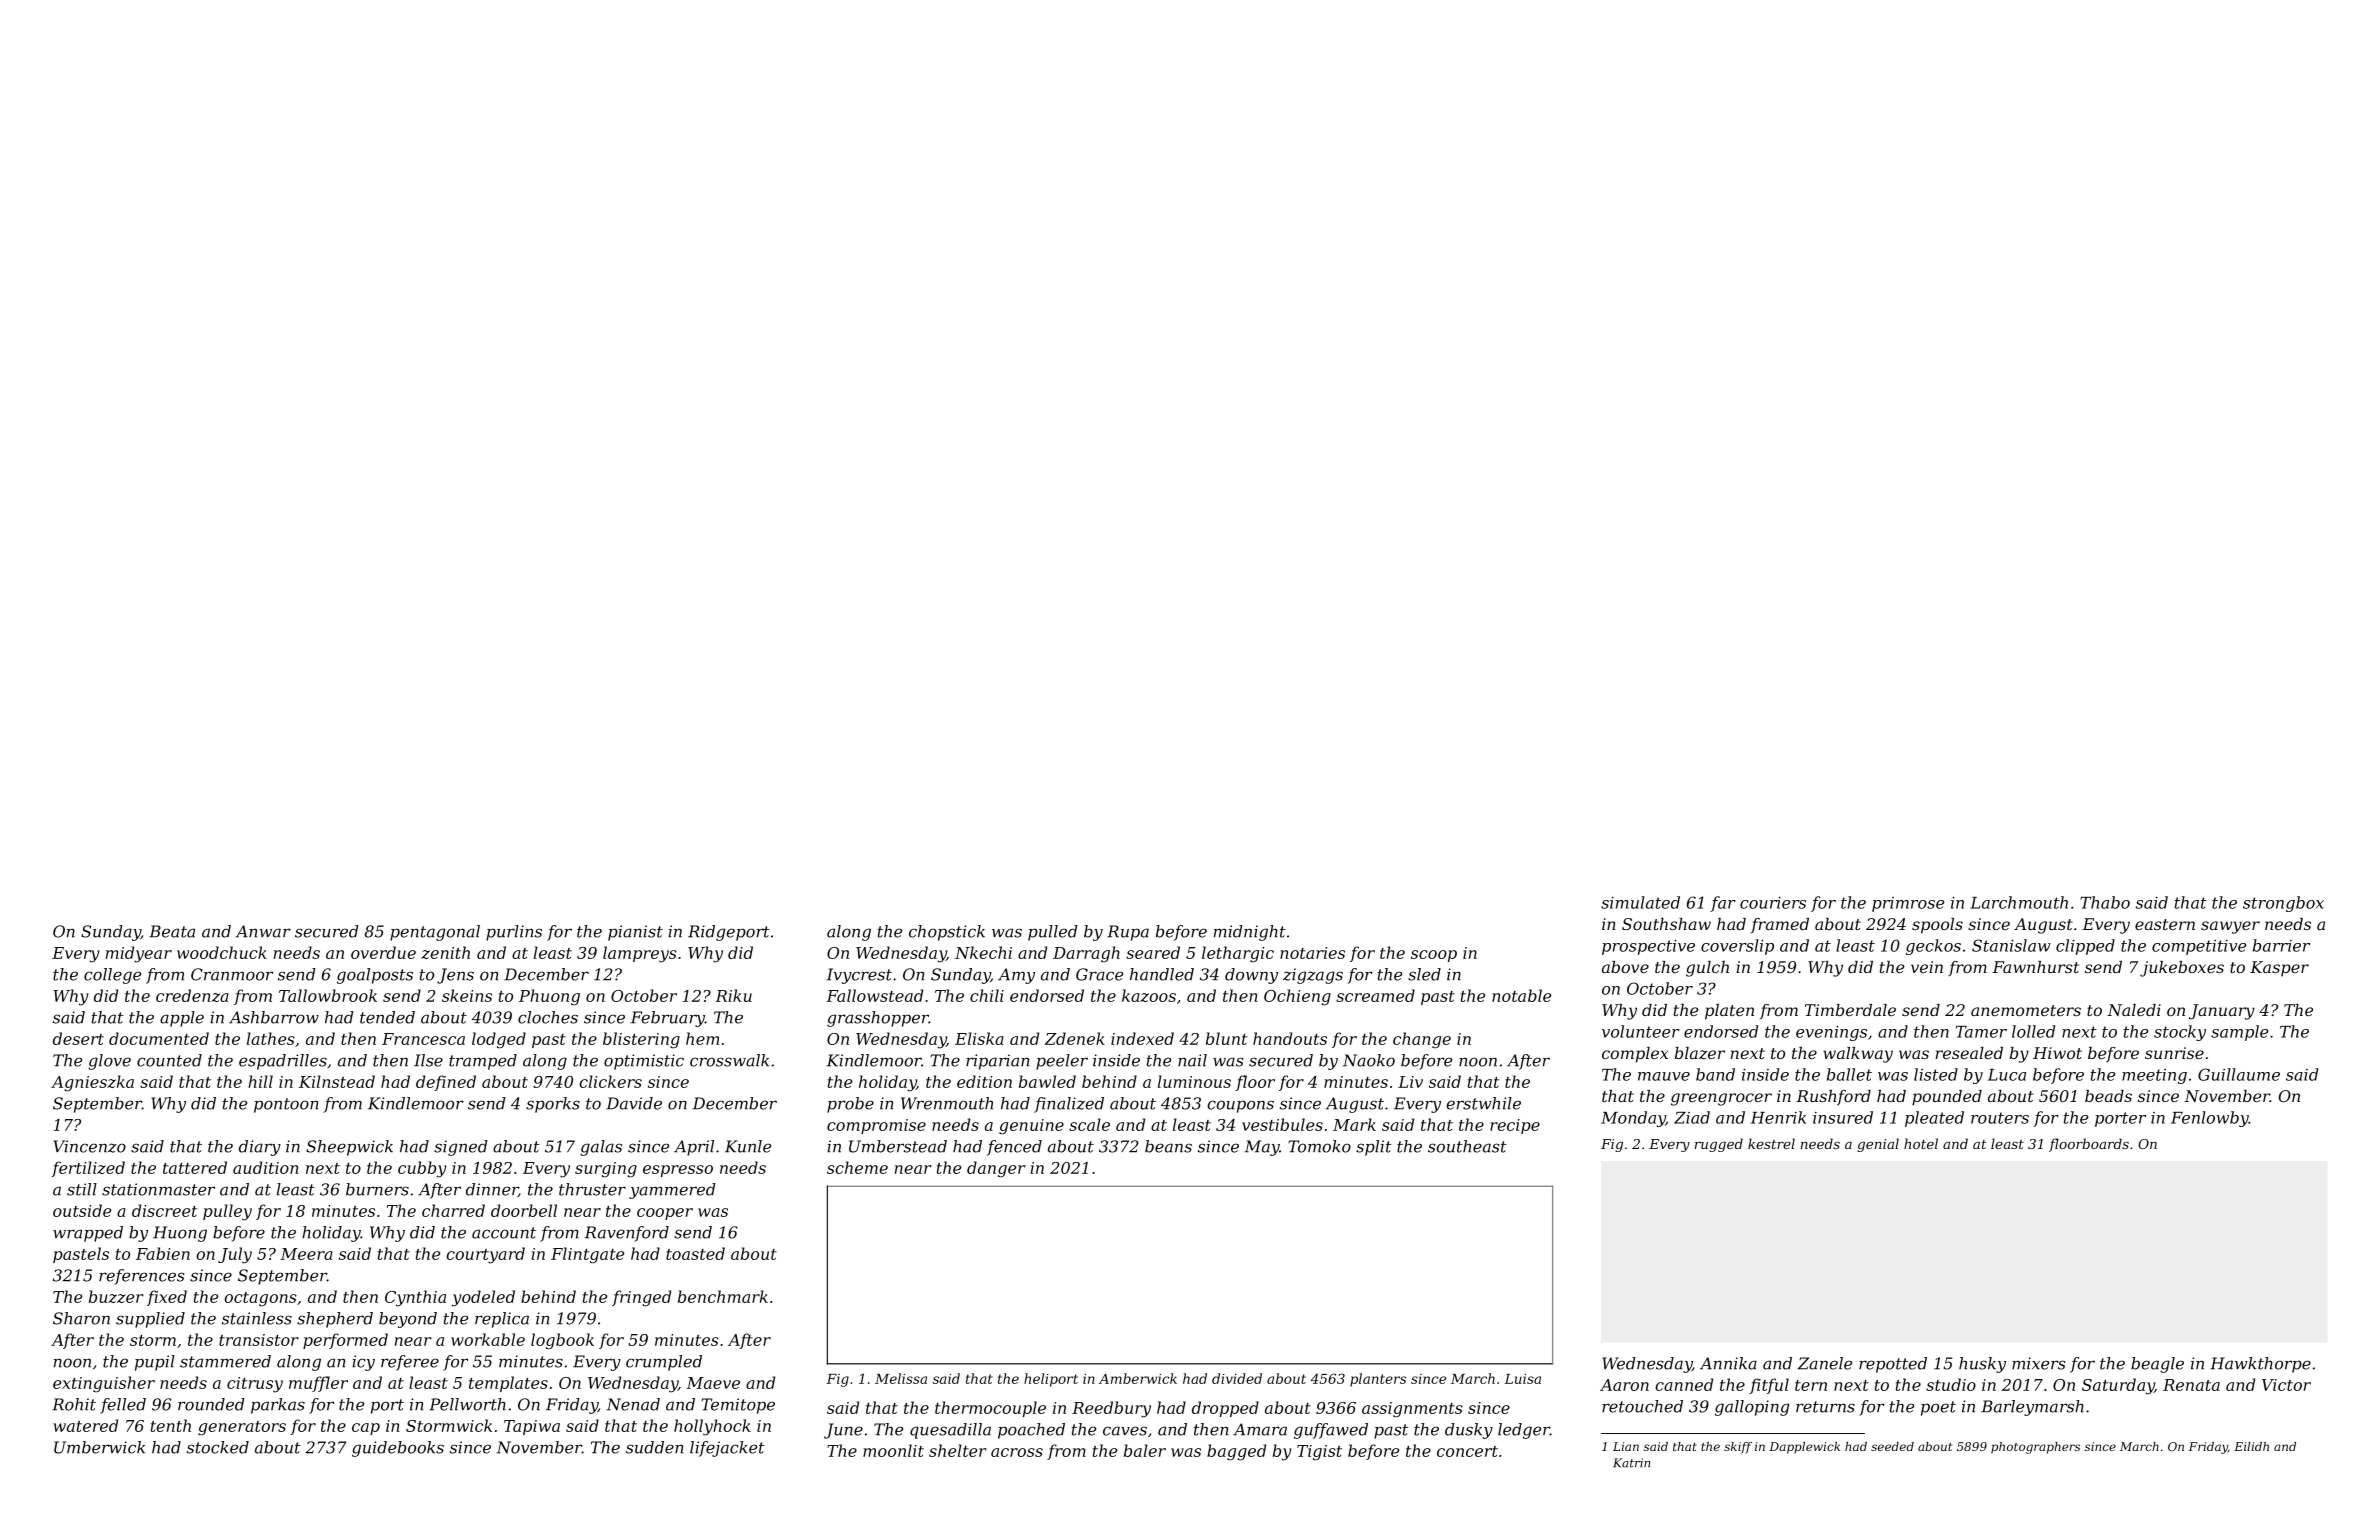 The image size is (2380, 1540). What do you see at coordinates (524, 1210) in the document?
I see `doorbell` at bounding box center [524, 1210].
